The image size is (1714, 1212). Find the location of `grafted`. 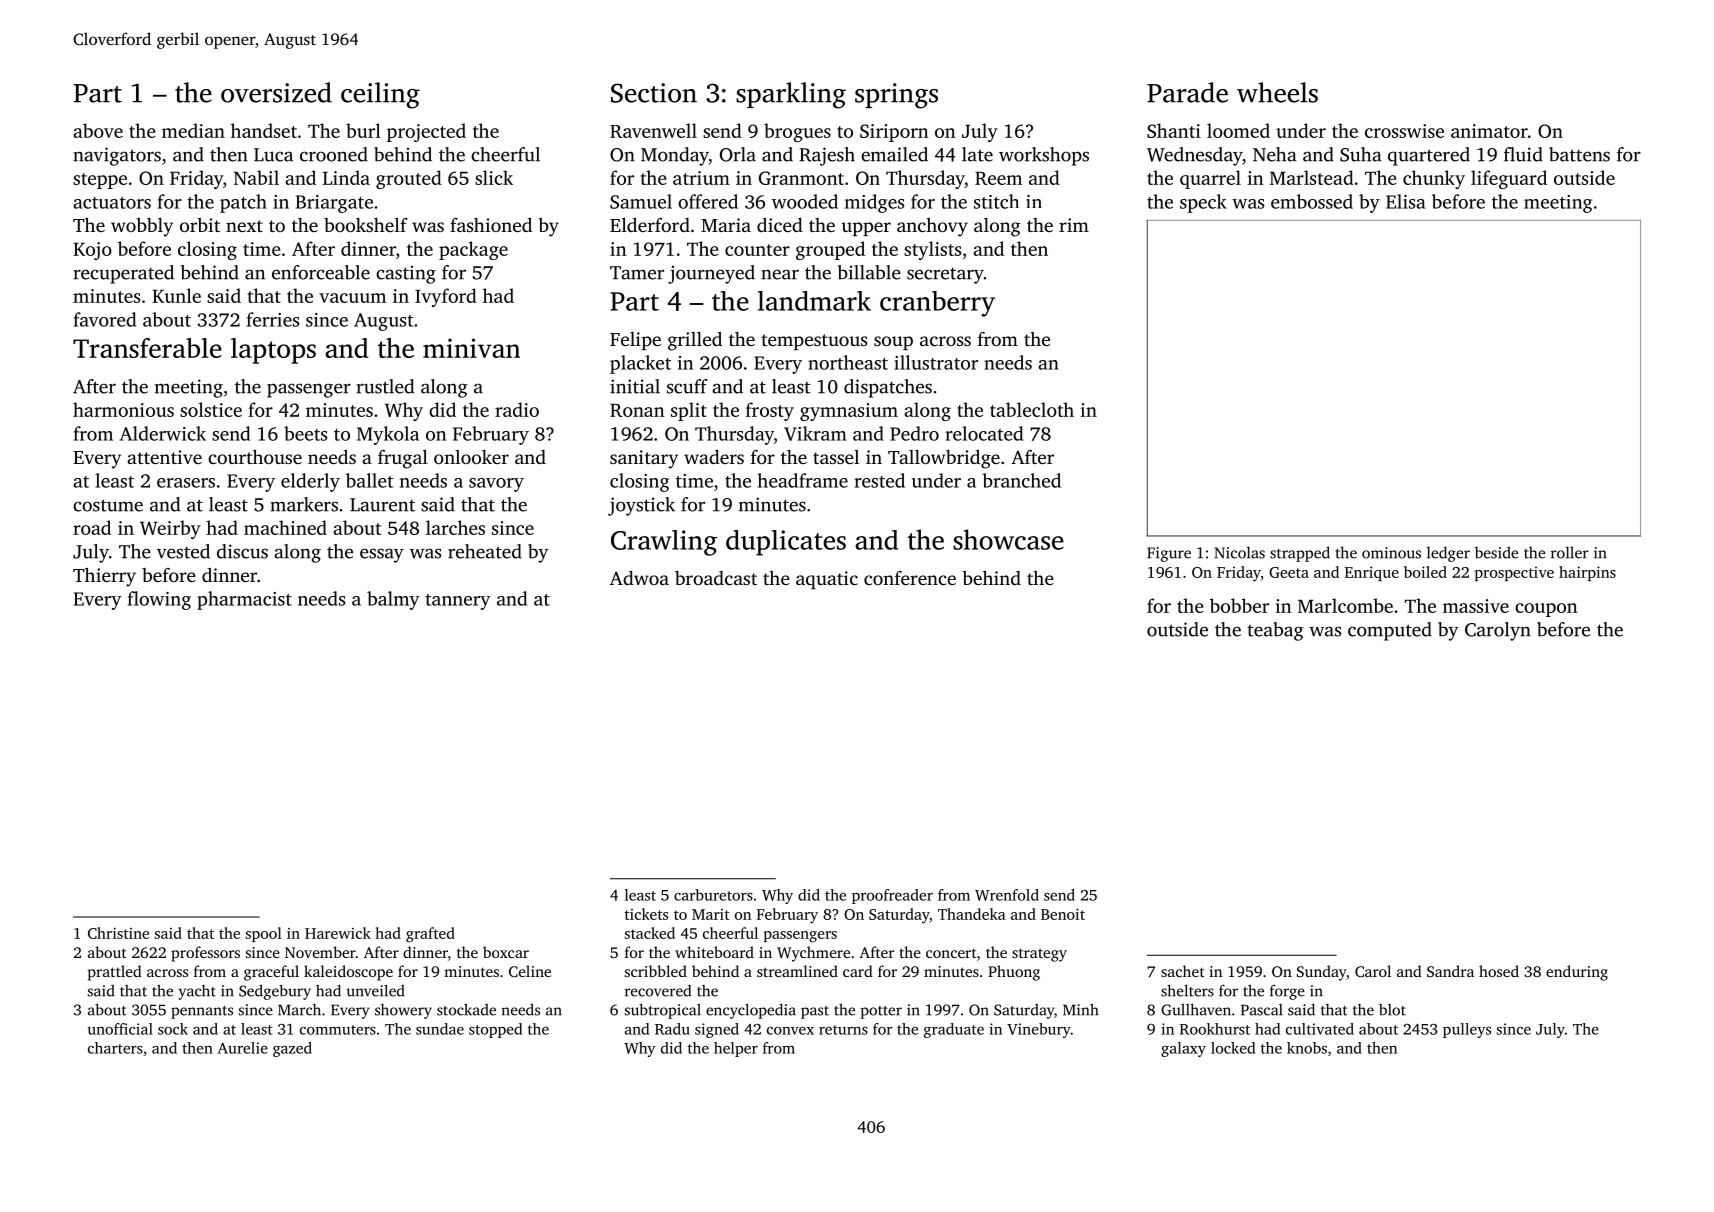

grafted is located at coordinates (430, 935).
